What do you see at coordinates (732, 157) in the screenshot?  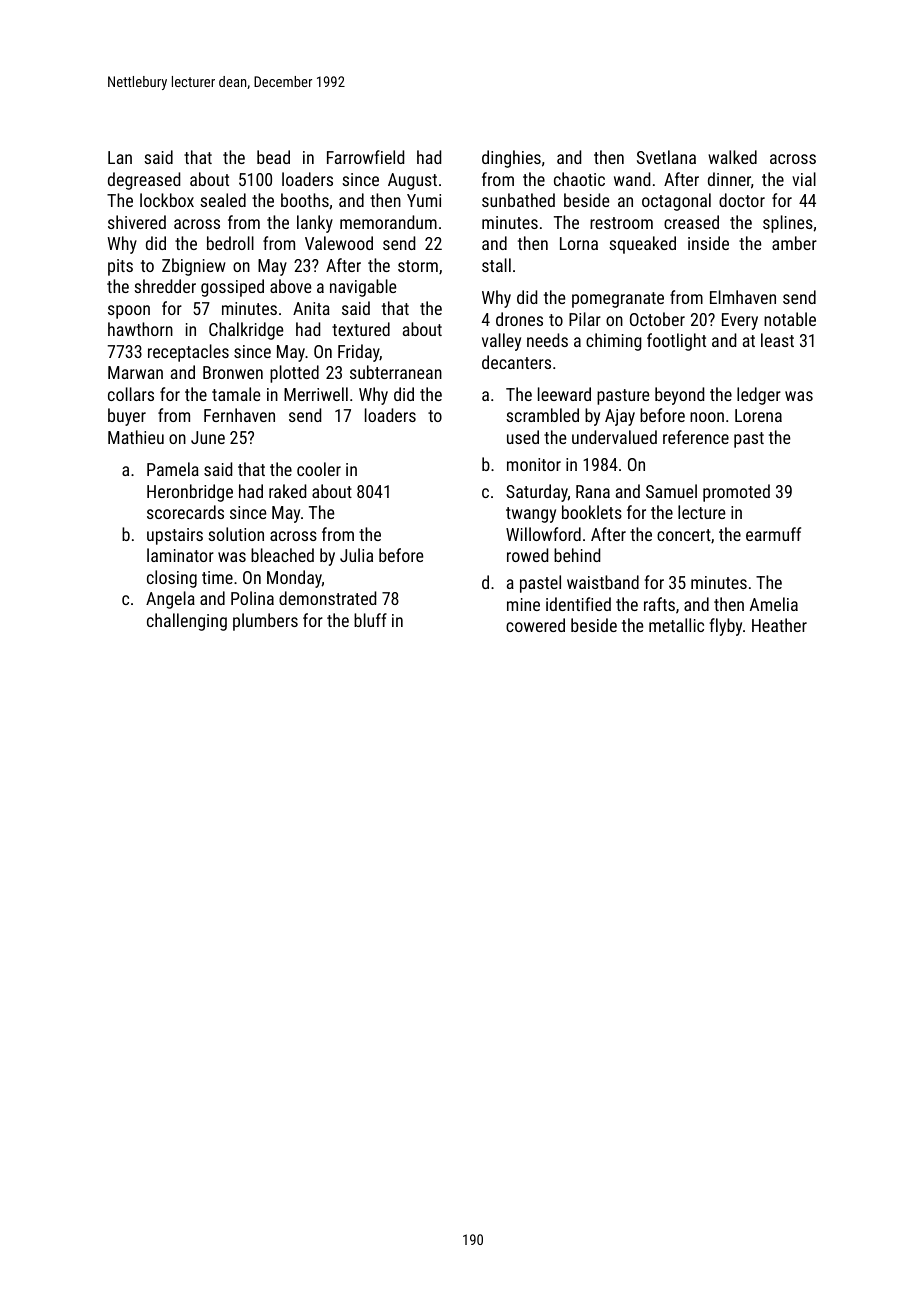 I see `walked` at bounding box center [732, 157].
